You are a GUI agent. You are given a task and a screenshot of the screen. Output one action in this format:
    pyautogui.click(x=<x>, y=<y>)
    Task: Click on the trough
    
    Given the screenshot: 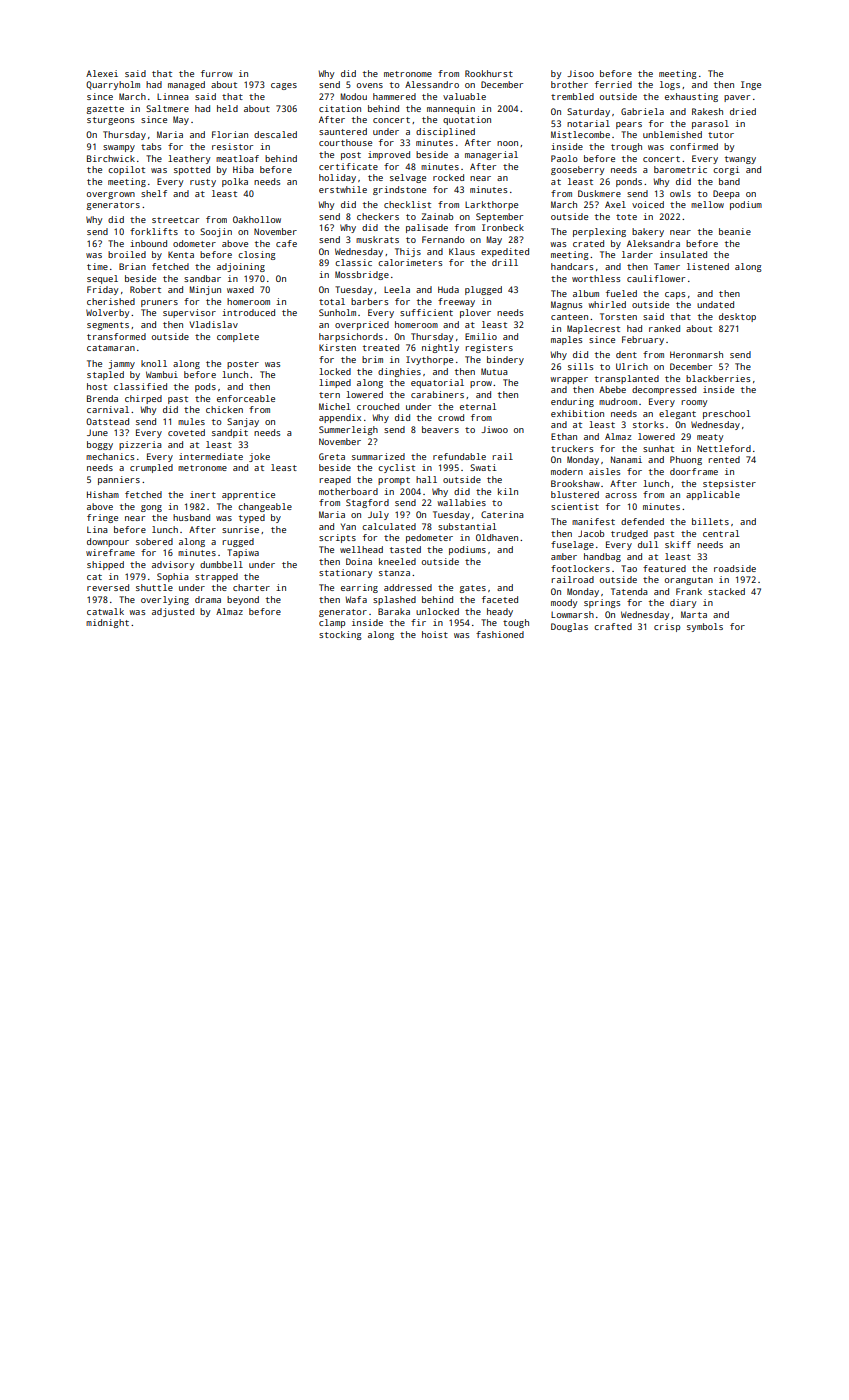 What is the action you would take?
    pyautogui.click(x=626, y=147)
